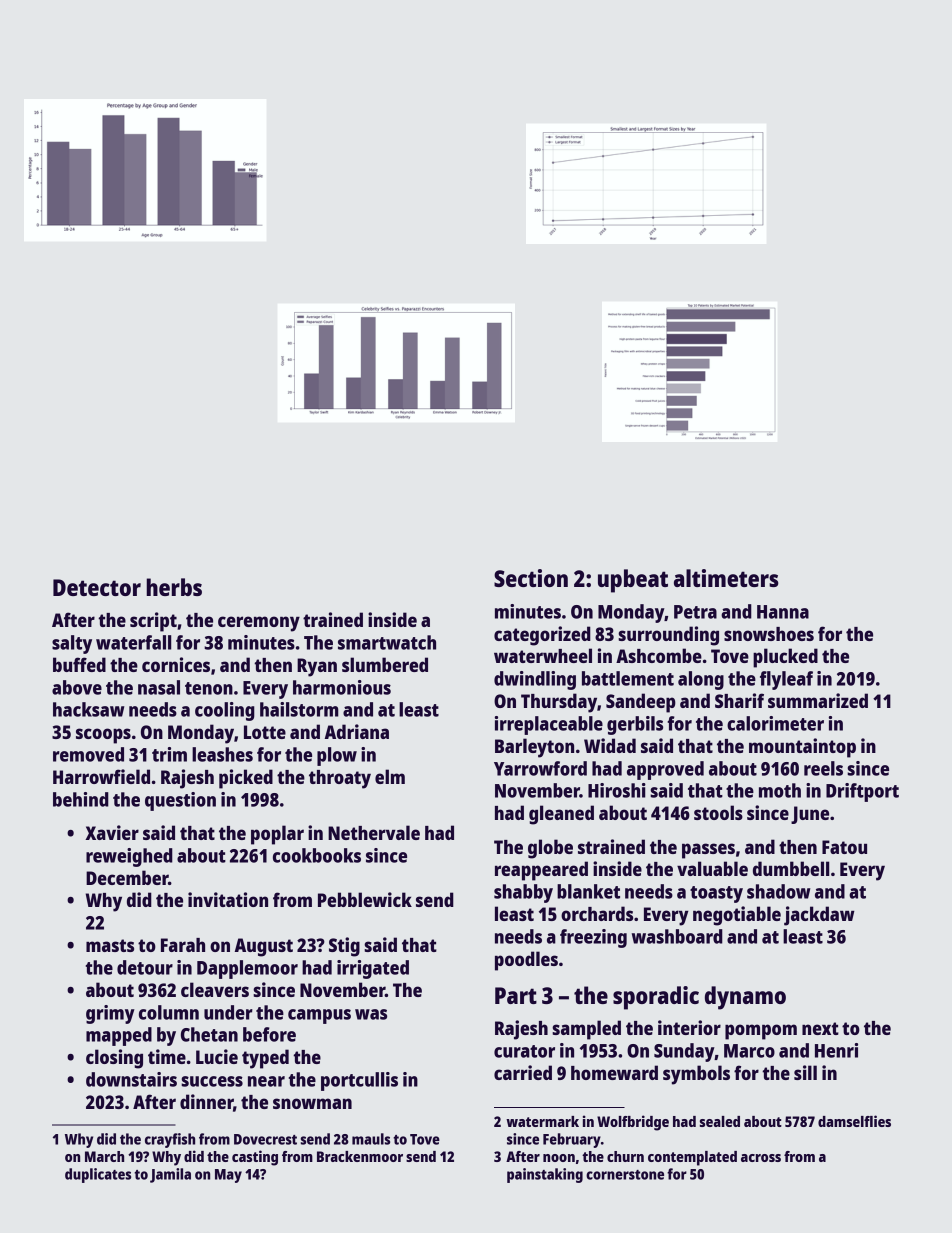  I want to click on under, so click(228, 1012).
